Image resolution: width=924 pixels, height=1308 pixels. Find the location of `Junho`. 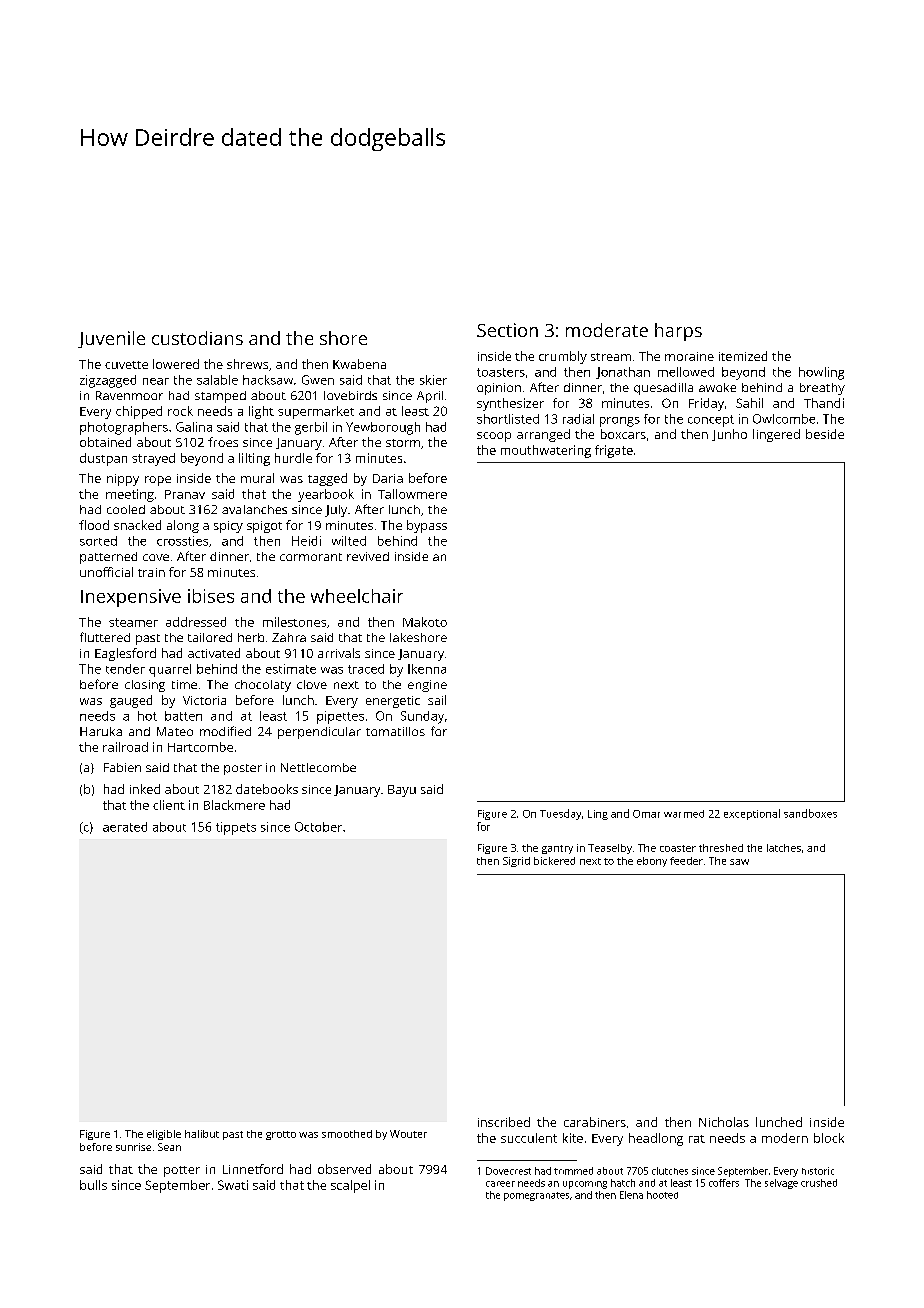

Junho is located at coordinates (729, 435).
